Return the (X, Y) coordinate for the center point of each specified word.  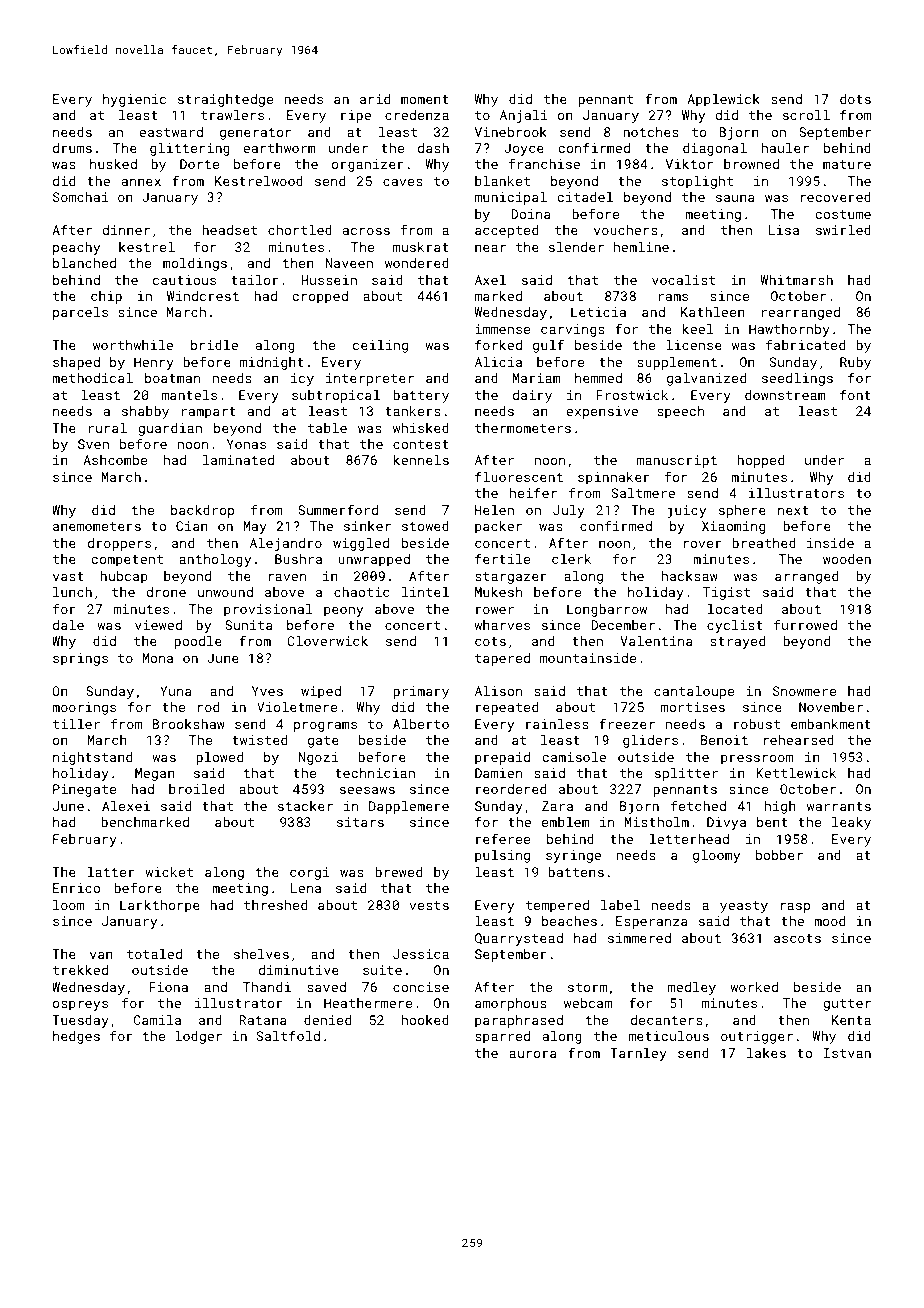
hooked (425, 1020)
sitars (360, 822)
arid (375, 99)
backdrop (202, 511)
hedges (76, 1037)
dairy (532, 396)
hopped (760, 461)
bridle (214, 345)
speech (680, 412)
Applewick (723, 100)
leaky (851, 823)
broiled (196, 789)
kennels (421, 460)
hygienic (134, 100)
